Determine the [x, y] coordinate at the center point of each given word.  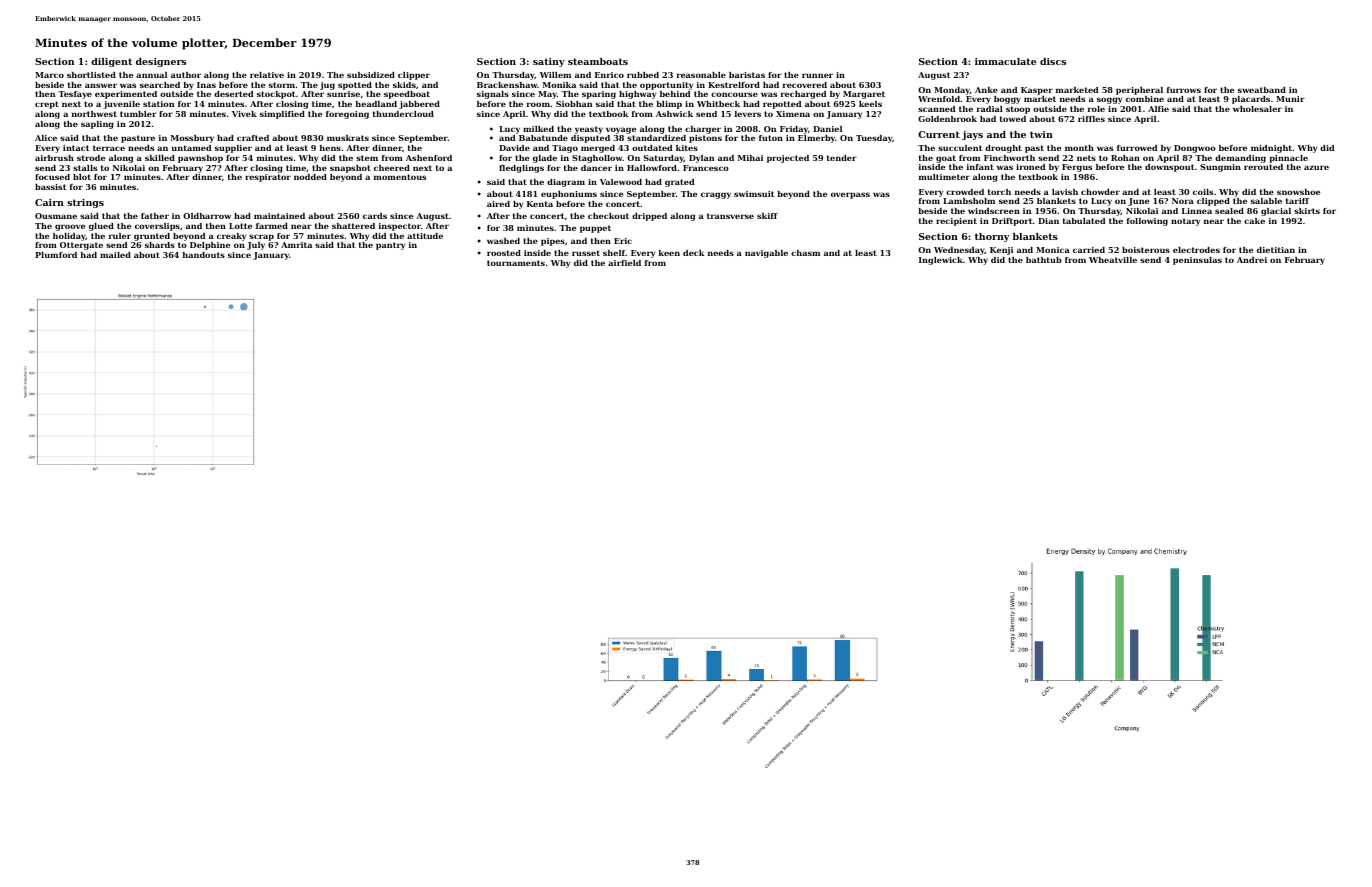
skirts [1307, 211]
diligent [111, 62]
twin [1041, 134]
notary [1185, 222]
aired [498, 204]
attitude [425, 236]
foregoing [347, 115]
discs [1053, 61]
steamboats [598, 61]
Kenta [540, 204]
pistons [705, 139]
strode [91, 158]
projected [788, 159]
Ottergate [81, 246]
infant [980, 167]
